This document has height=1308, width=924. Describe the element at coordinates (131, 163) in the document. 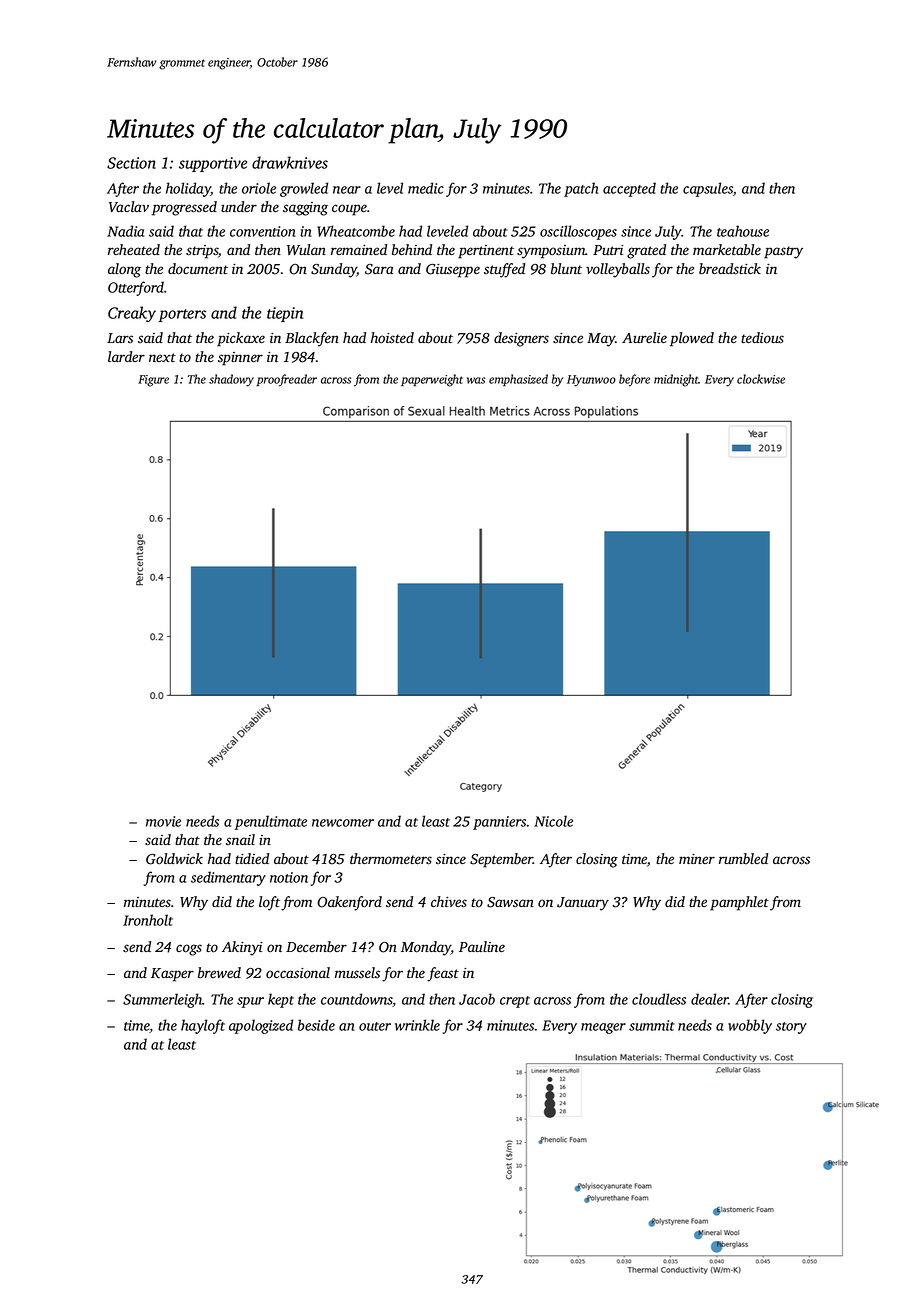

I see `Section` at that location.
